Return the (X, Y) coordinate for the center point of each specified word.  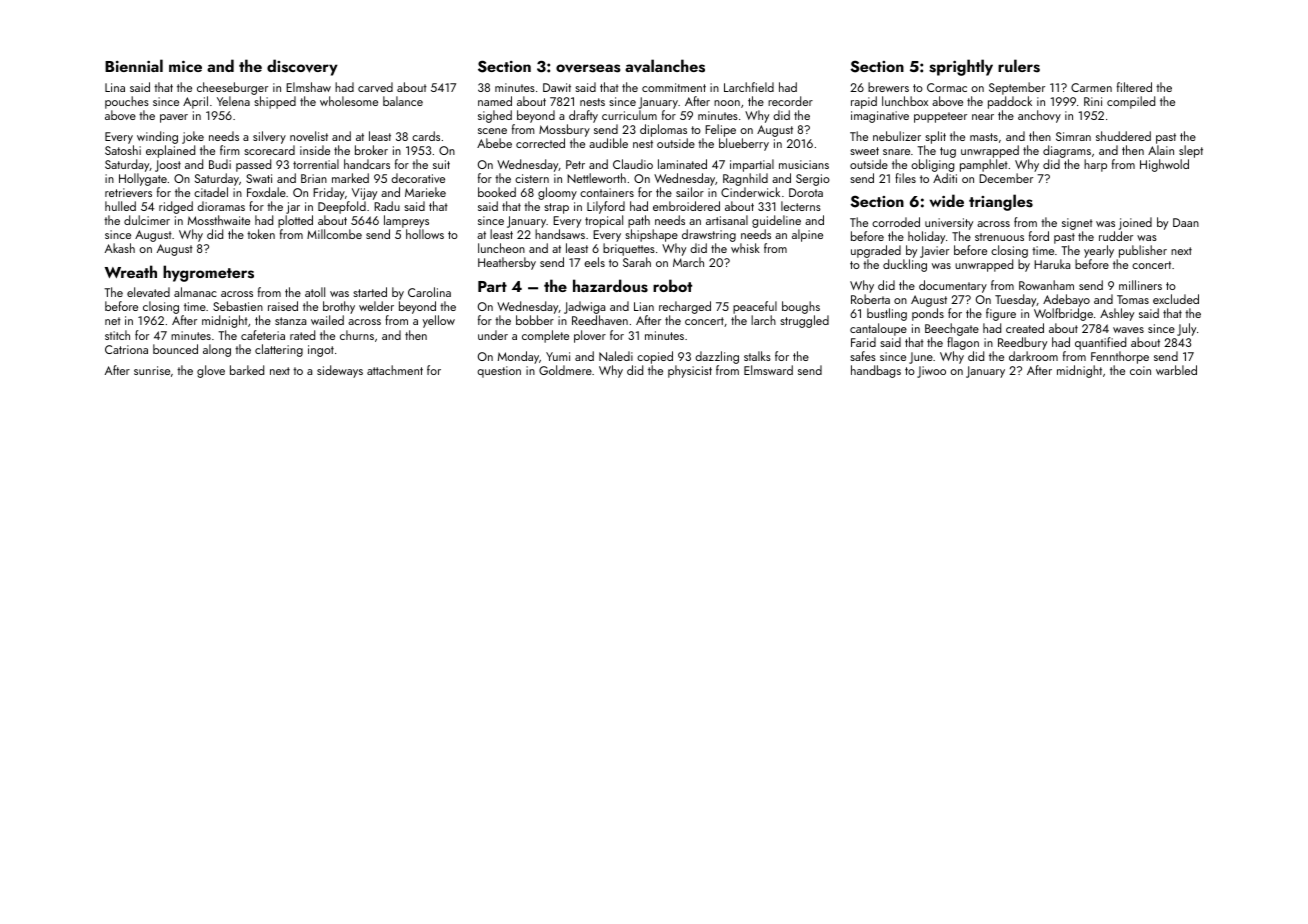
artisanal (727, 220)
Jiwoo (931, 372)
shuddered (1123, 136)
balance (403, 101)
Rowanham (1046, 285)
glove (211, 371)
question (499, 372)
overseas (588, 68)
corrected (540, 143)
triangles (1001, 202)
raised (283, 306)
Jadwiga (584, 308)
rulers (1019, 66)
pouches (127, 102)
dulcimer (147, 220)
